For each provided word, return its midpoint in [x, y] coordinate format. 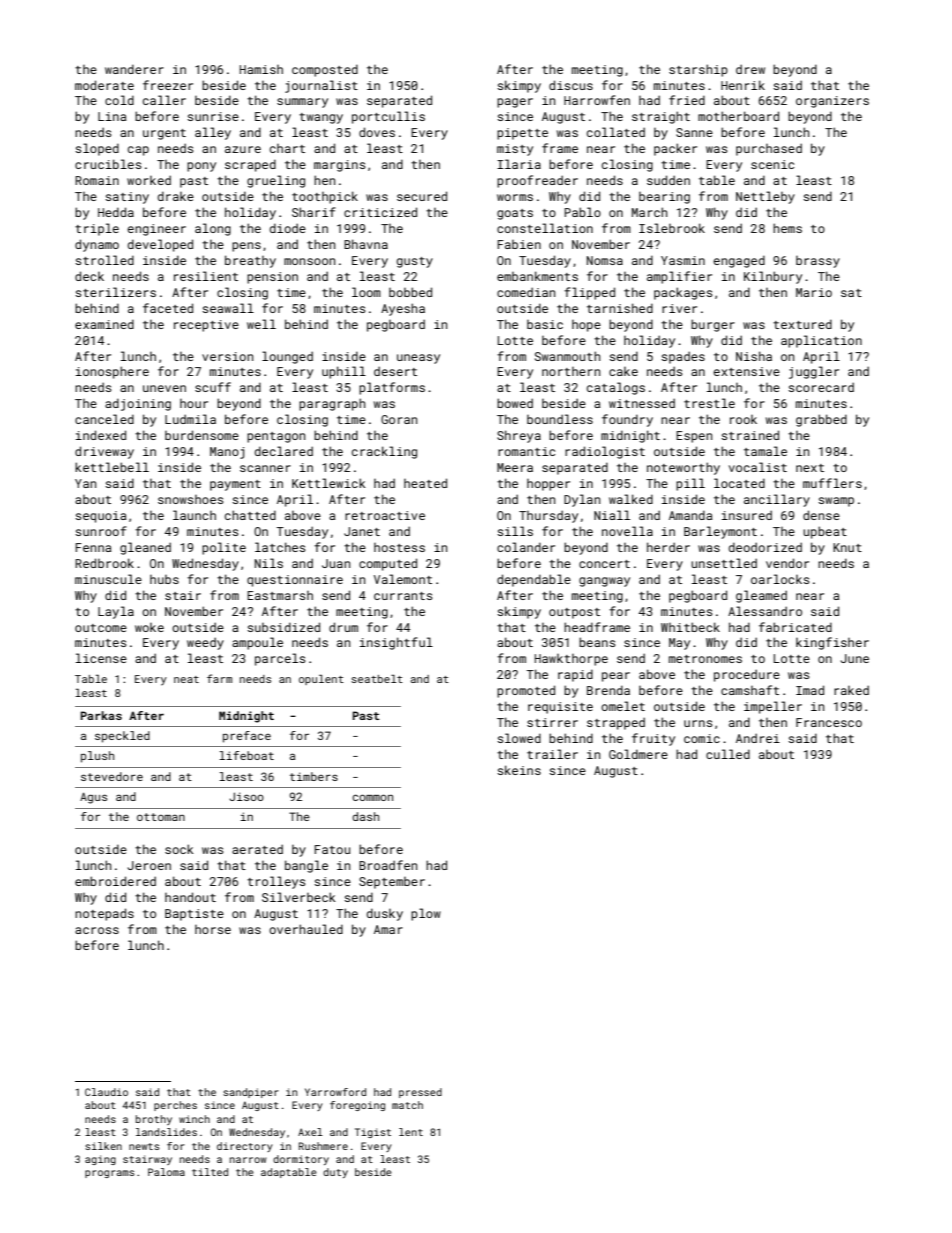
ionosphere [112, 372]
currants [403, 596]
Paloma [166, 1172]
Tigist [373, 1133]
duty [335, 1173]
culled [728, 754]
